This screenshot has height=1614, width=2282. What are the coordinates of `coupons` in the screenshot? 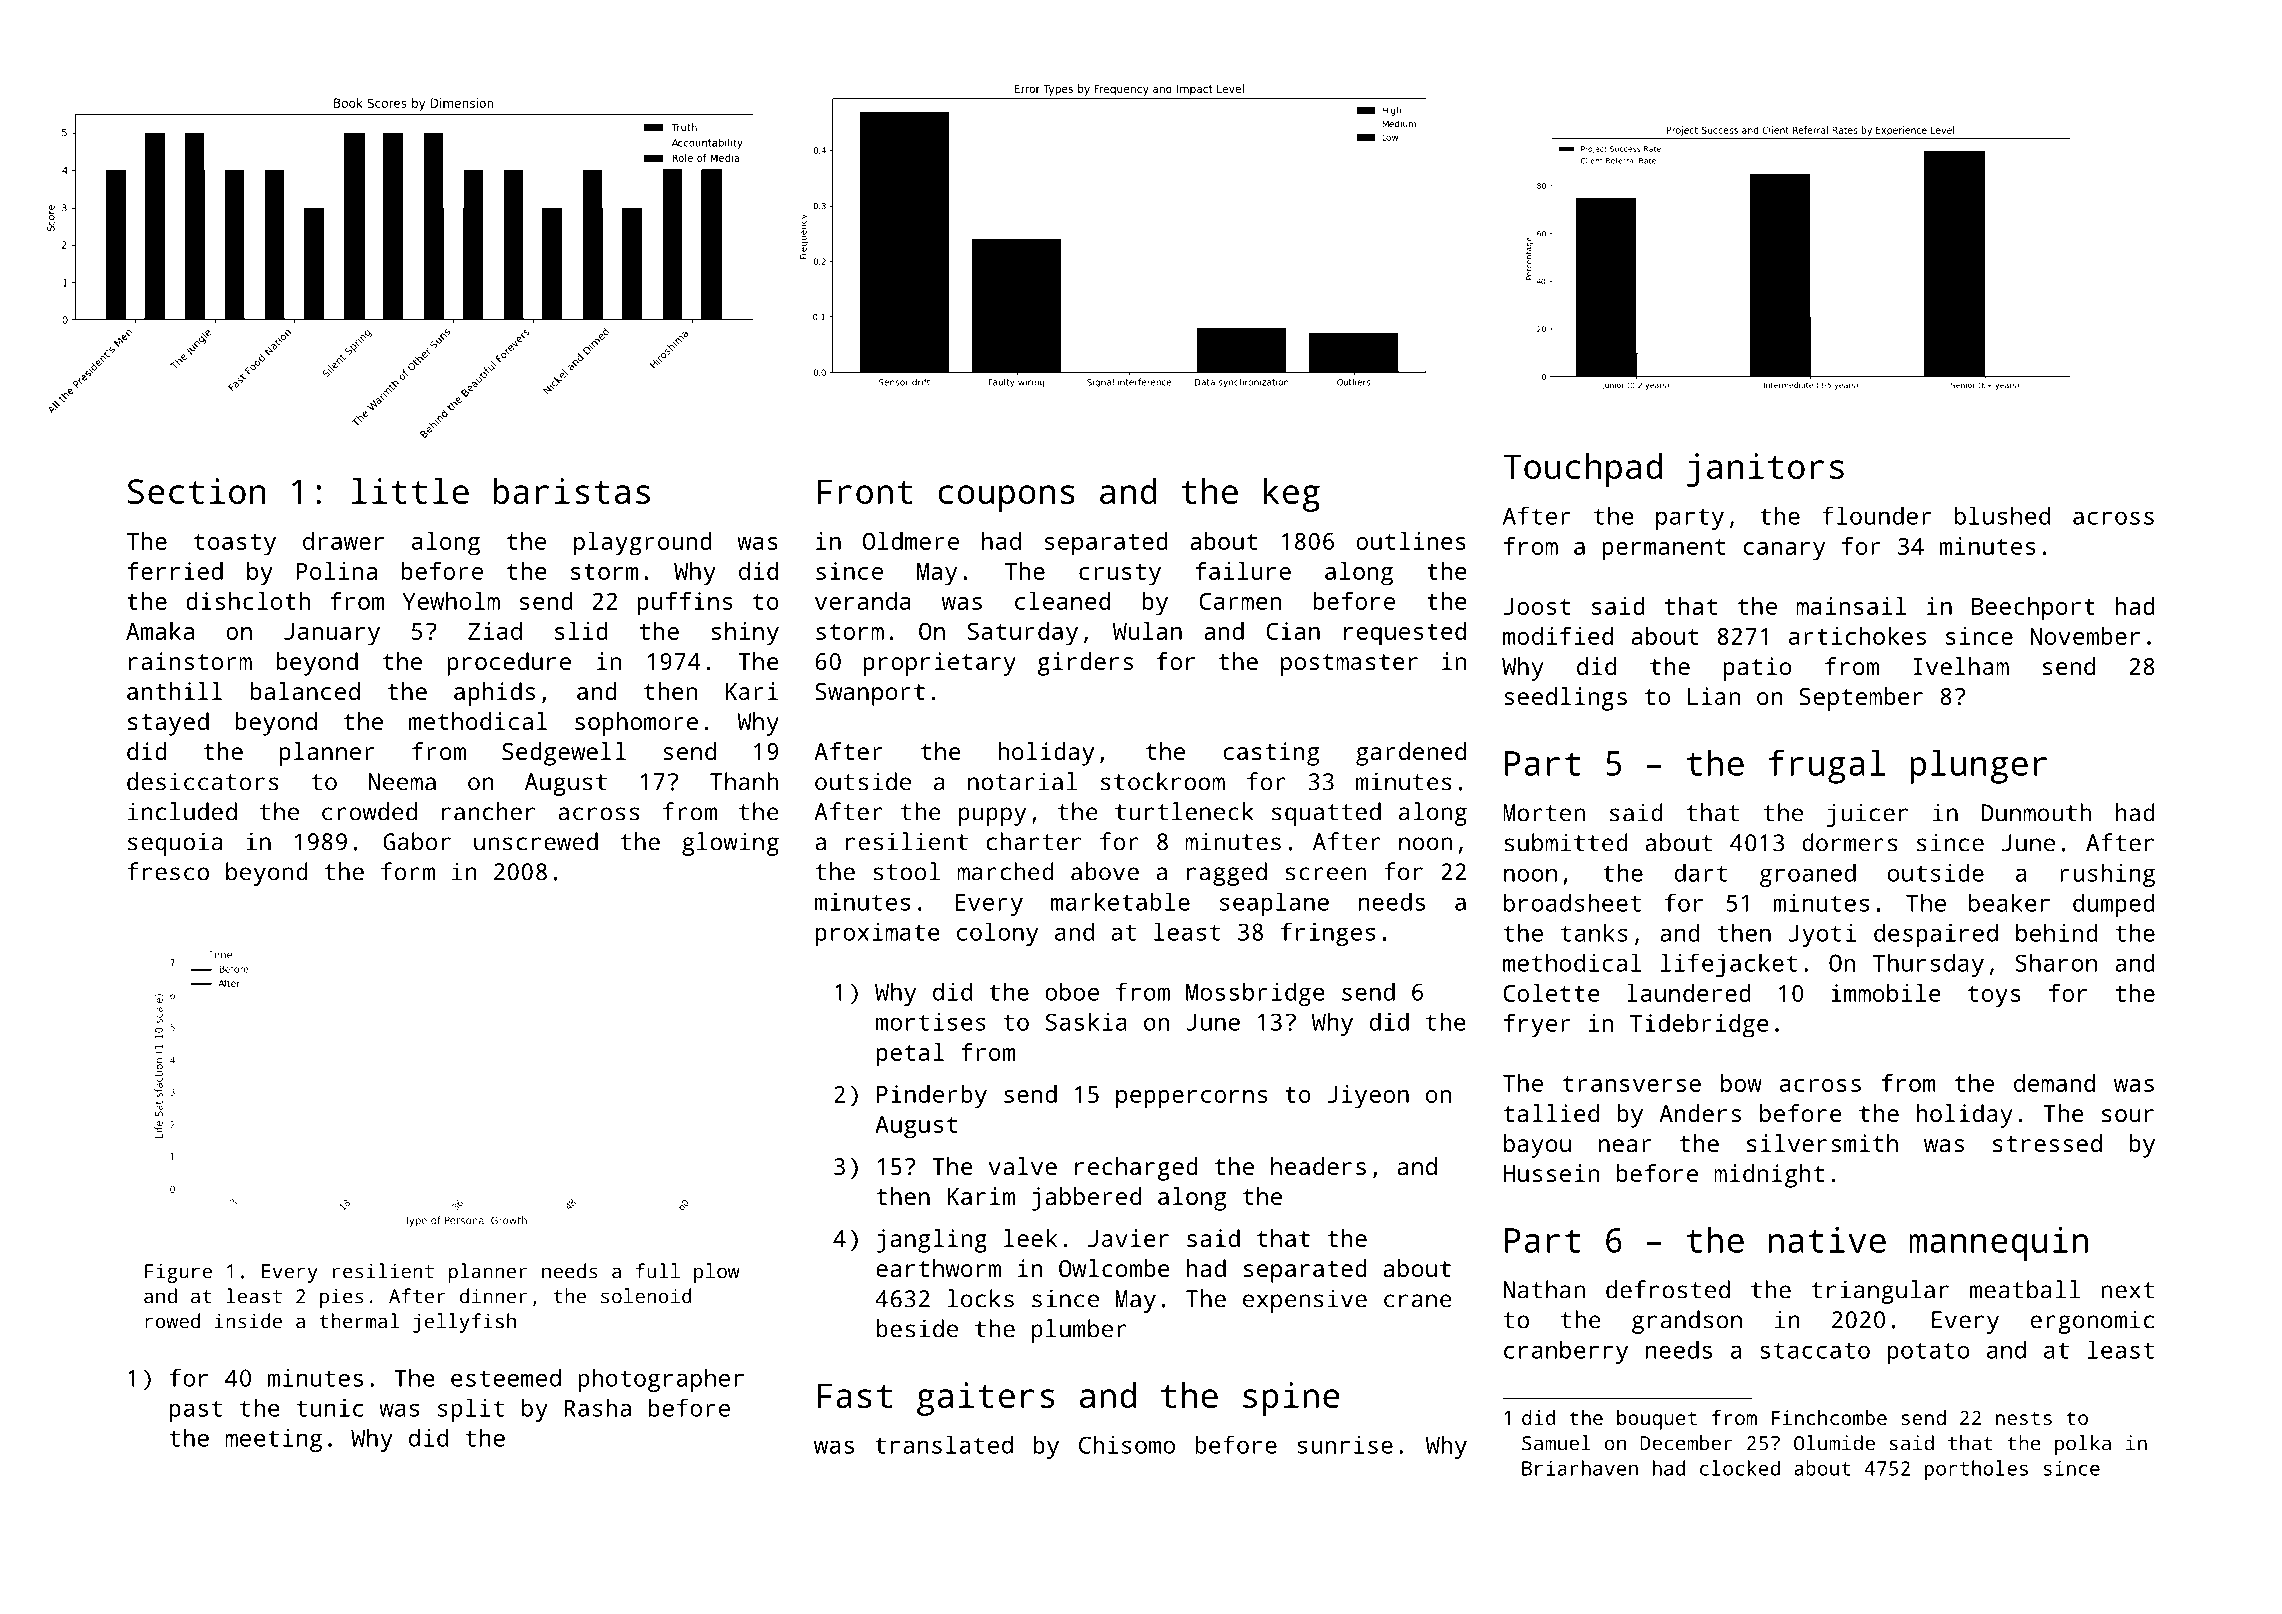 It's located at (1006, 498).
